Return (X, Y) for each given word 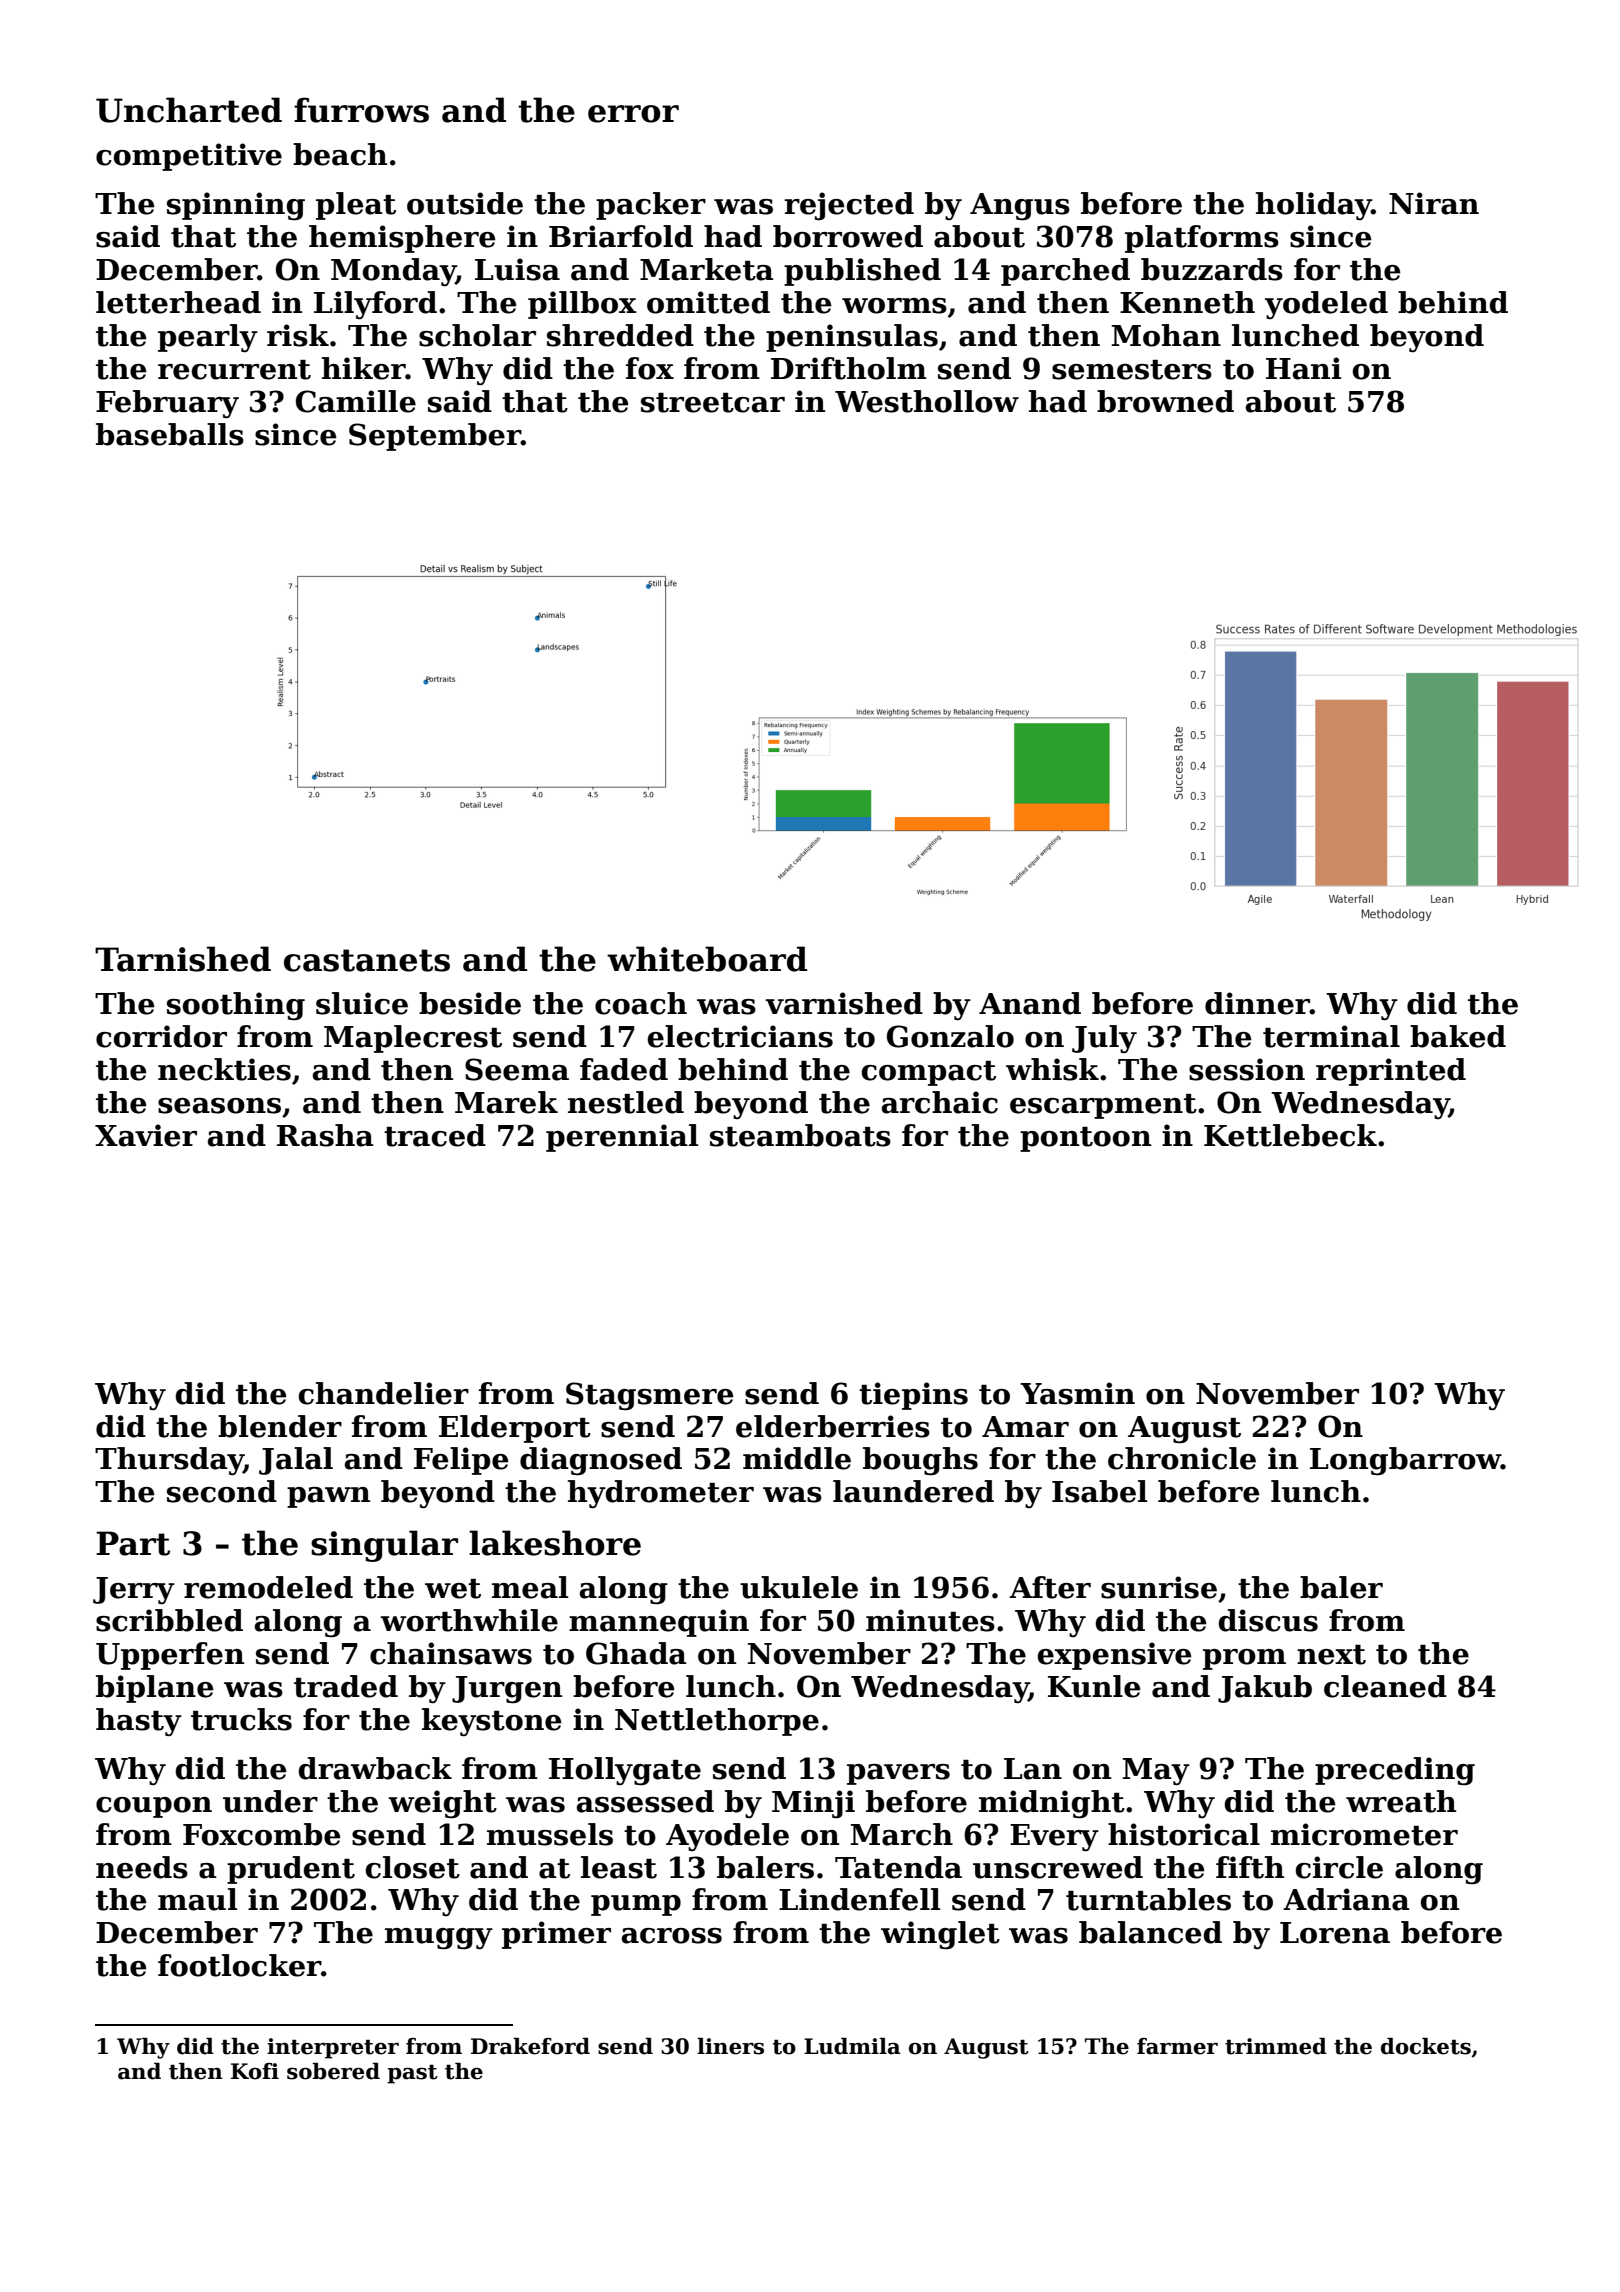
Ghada (636, 1653)
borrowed (848, 236)
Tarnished (183, 959)
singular (384, 1546)
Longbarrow (1405, 1461)
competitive (189, 157)
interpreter (333, 2048)
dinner (1257, 1003)
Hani (1303, 368)
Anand (1030, 1003)
